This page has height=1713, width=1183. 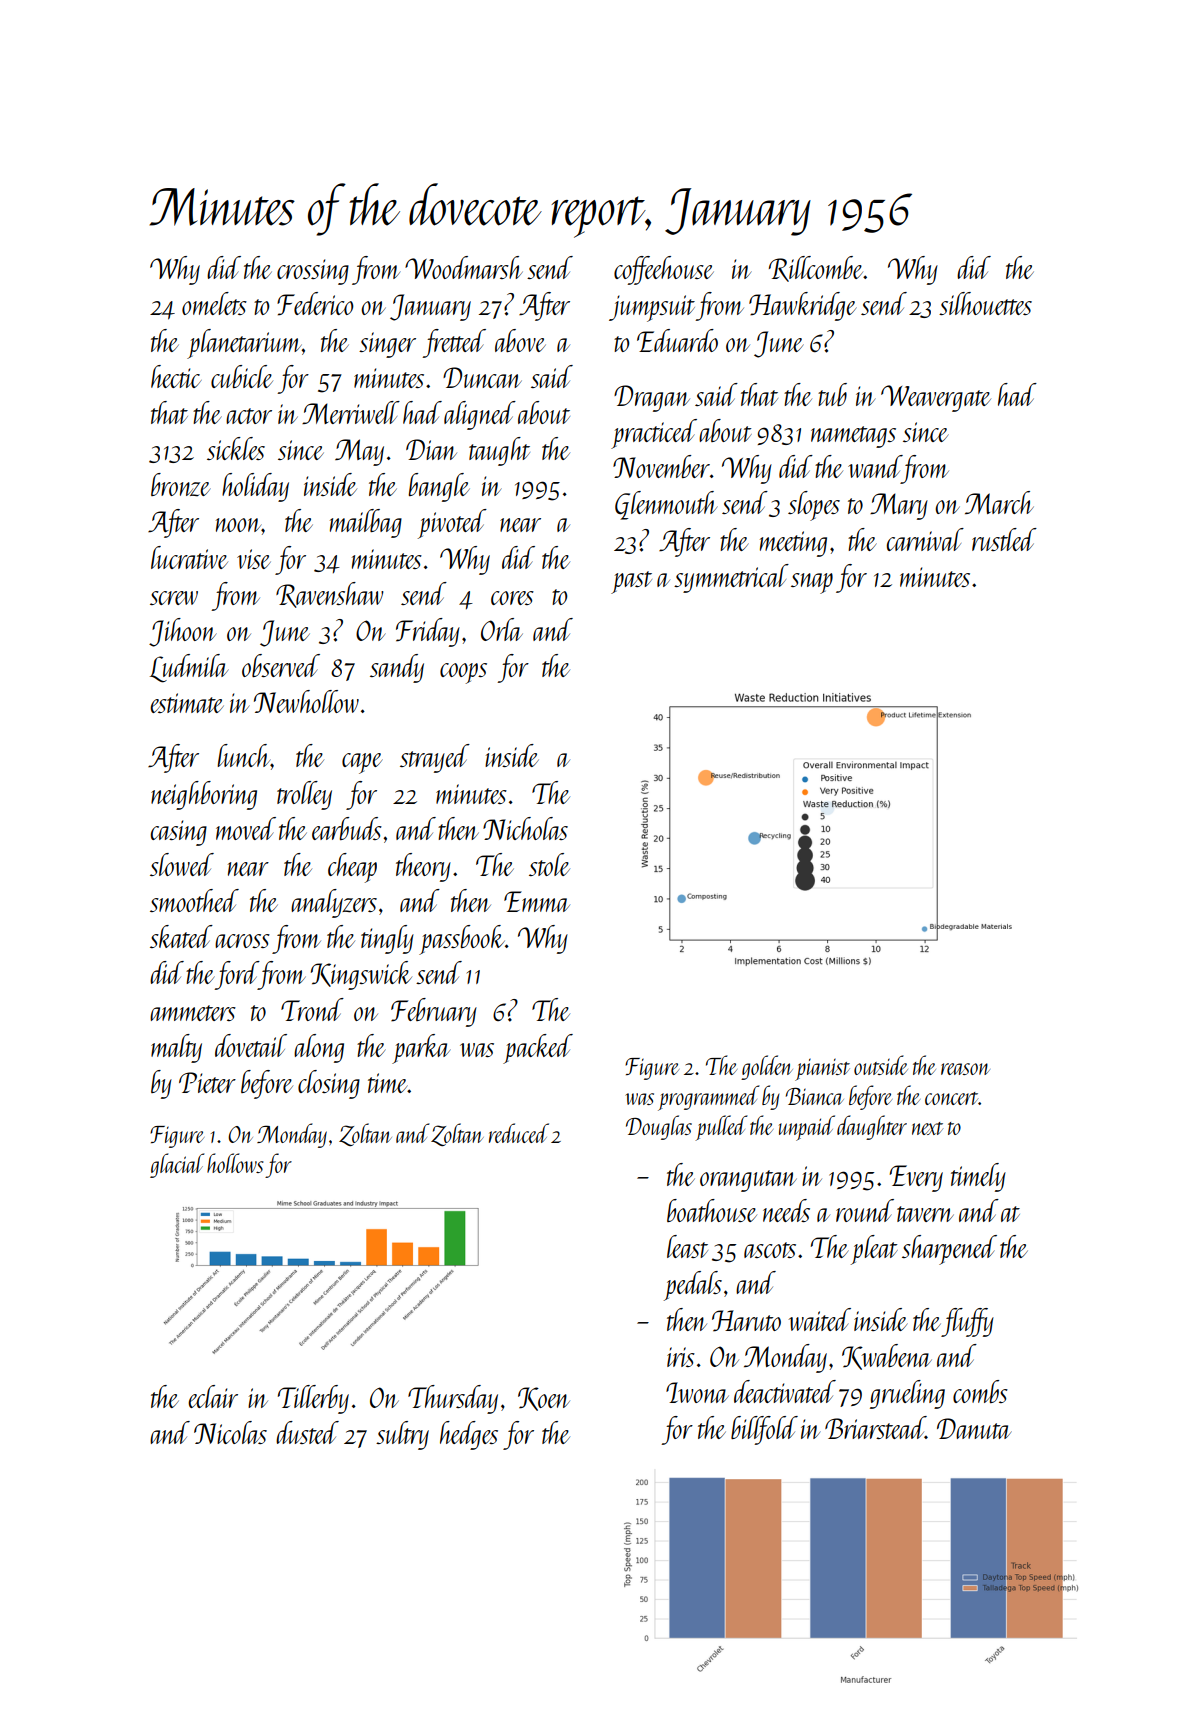 I want to click on hollows, so click(x=235, y=1163).
